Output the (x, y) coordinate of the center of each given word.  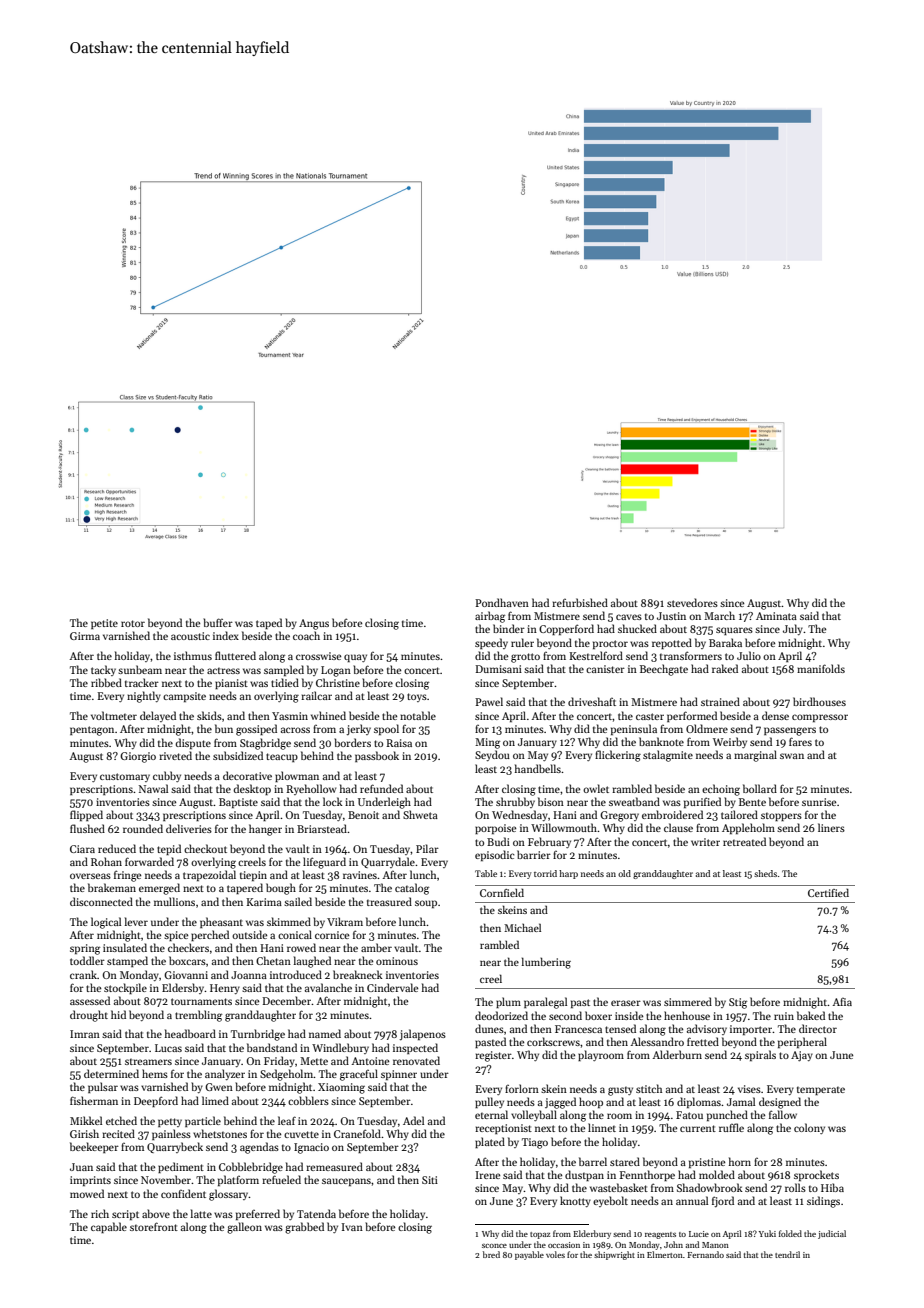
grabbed (304, 1228)
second (565, 1015)
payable (529, 1255)
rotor (133, 623)
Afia (842, 1002)
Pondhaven (502, 602)
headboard (190, 1033)
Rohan (106, 861)
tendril (787, 1254)
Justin (671, 616)
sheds (765, 873)
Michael (522, 927)
